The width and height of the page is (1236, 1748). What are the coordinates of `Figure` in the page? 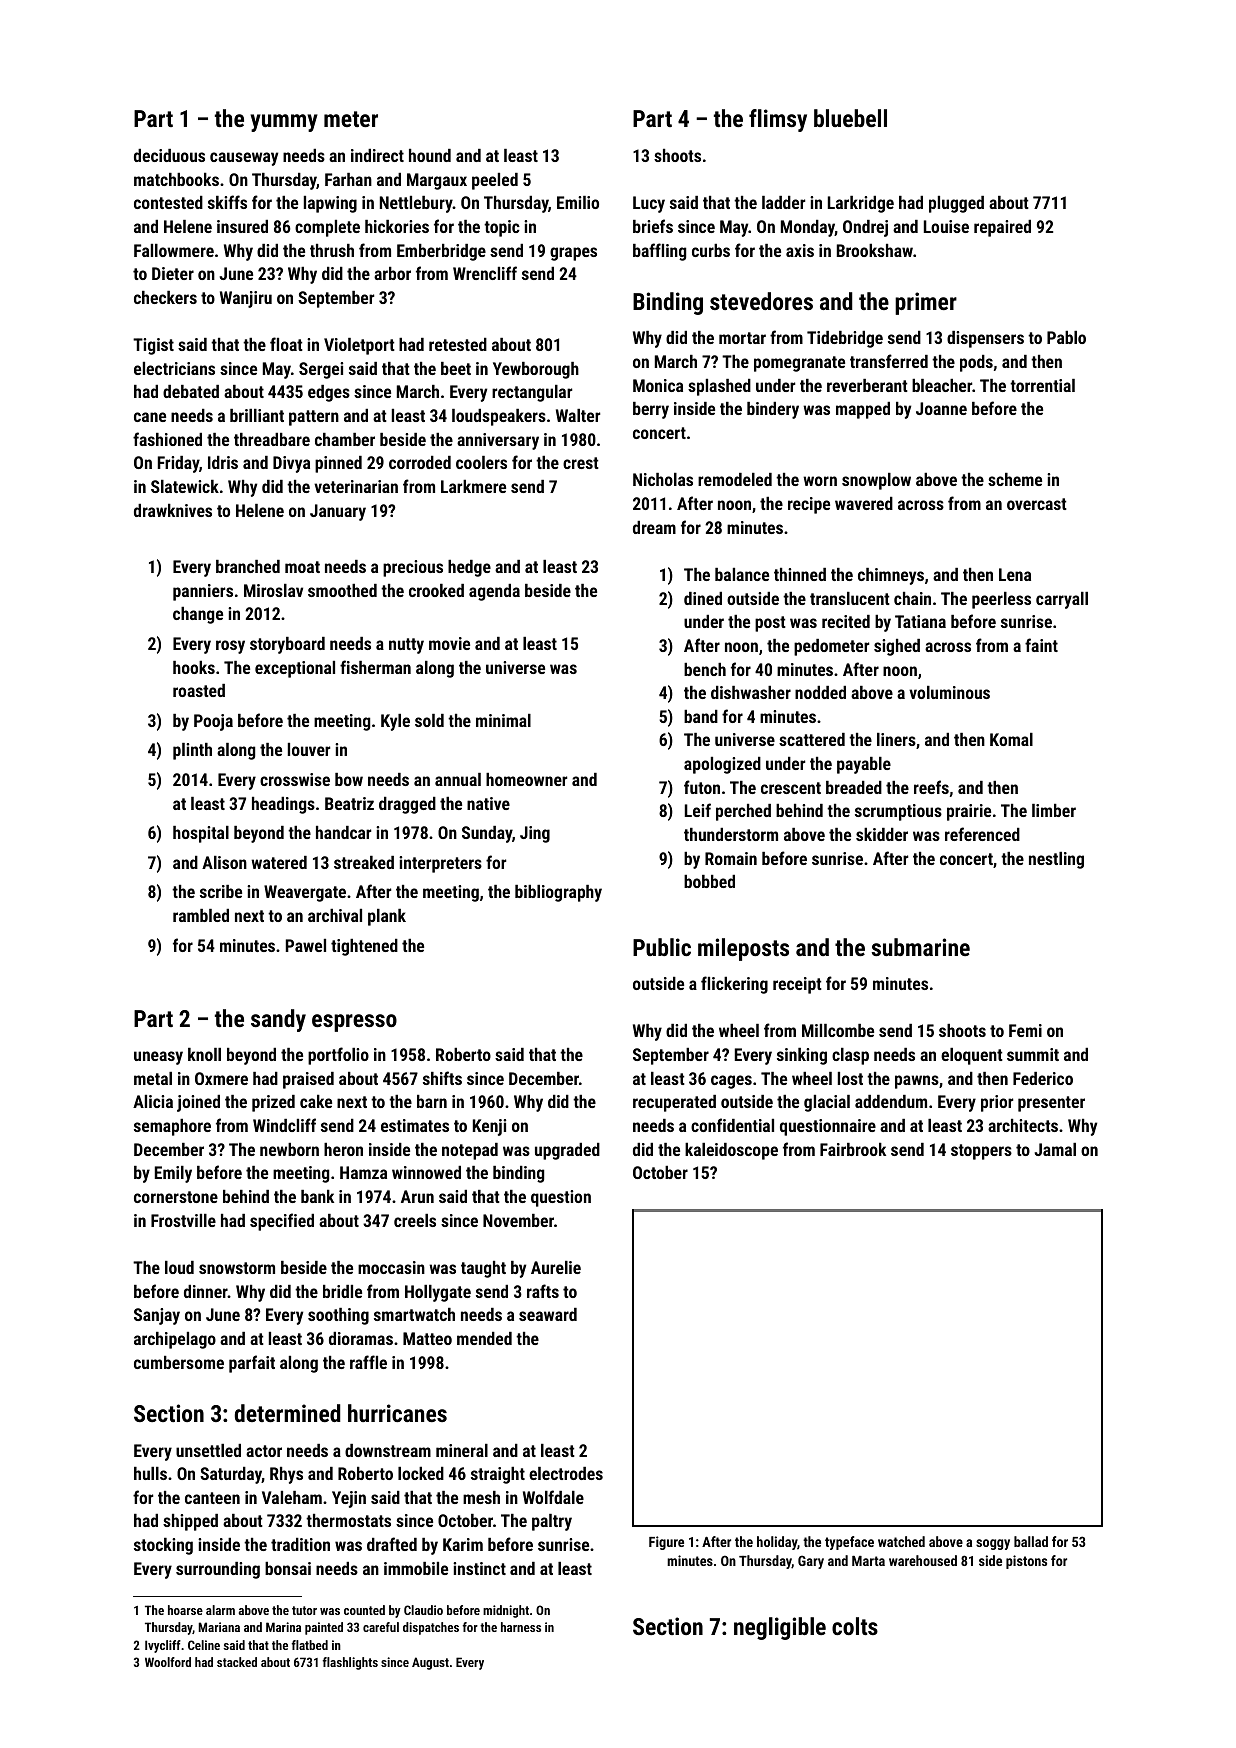 It's located at (666, 1543).
